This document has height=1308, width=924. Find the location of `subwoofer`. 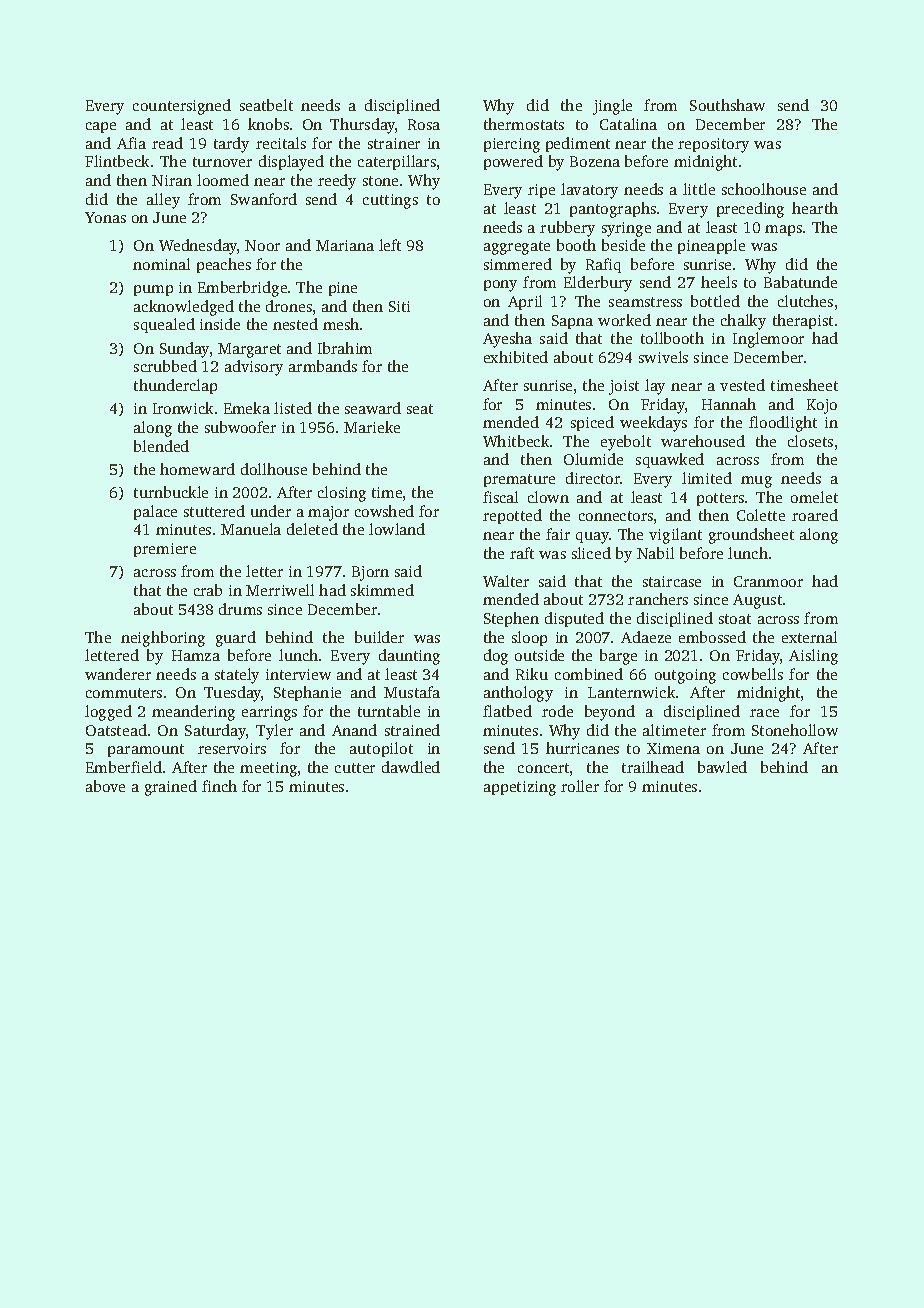

subwoofer is located at coordinates (240, 427).
